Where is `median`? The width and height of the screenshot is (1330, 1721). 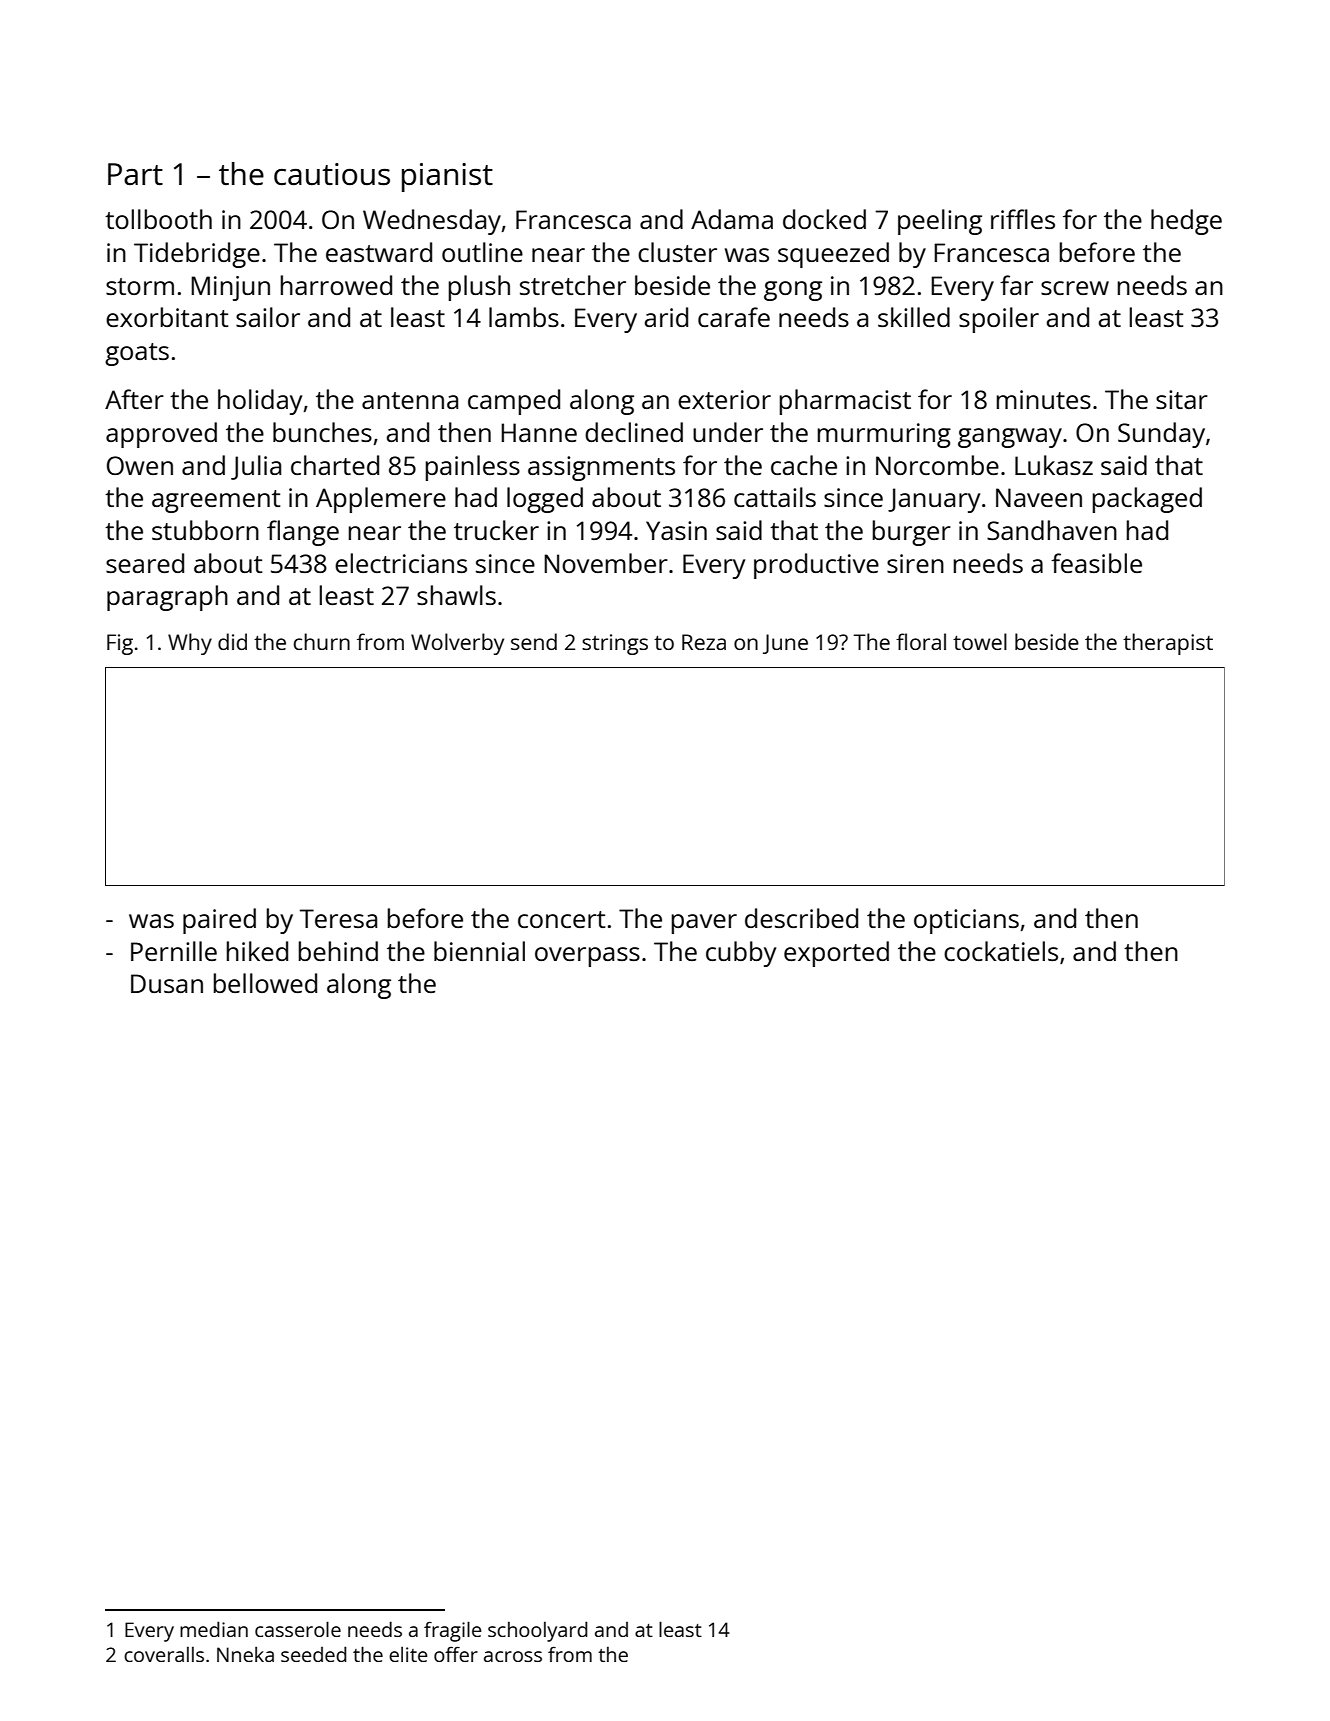 median is located at coordinates (214, 1629).
